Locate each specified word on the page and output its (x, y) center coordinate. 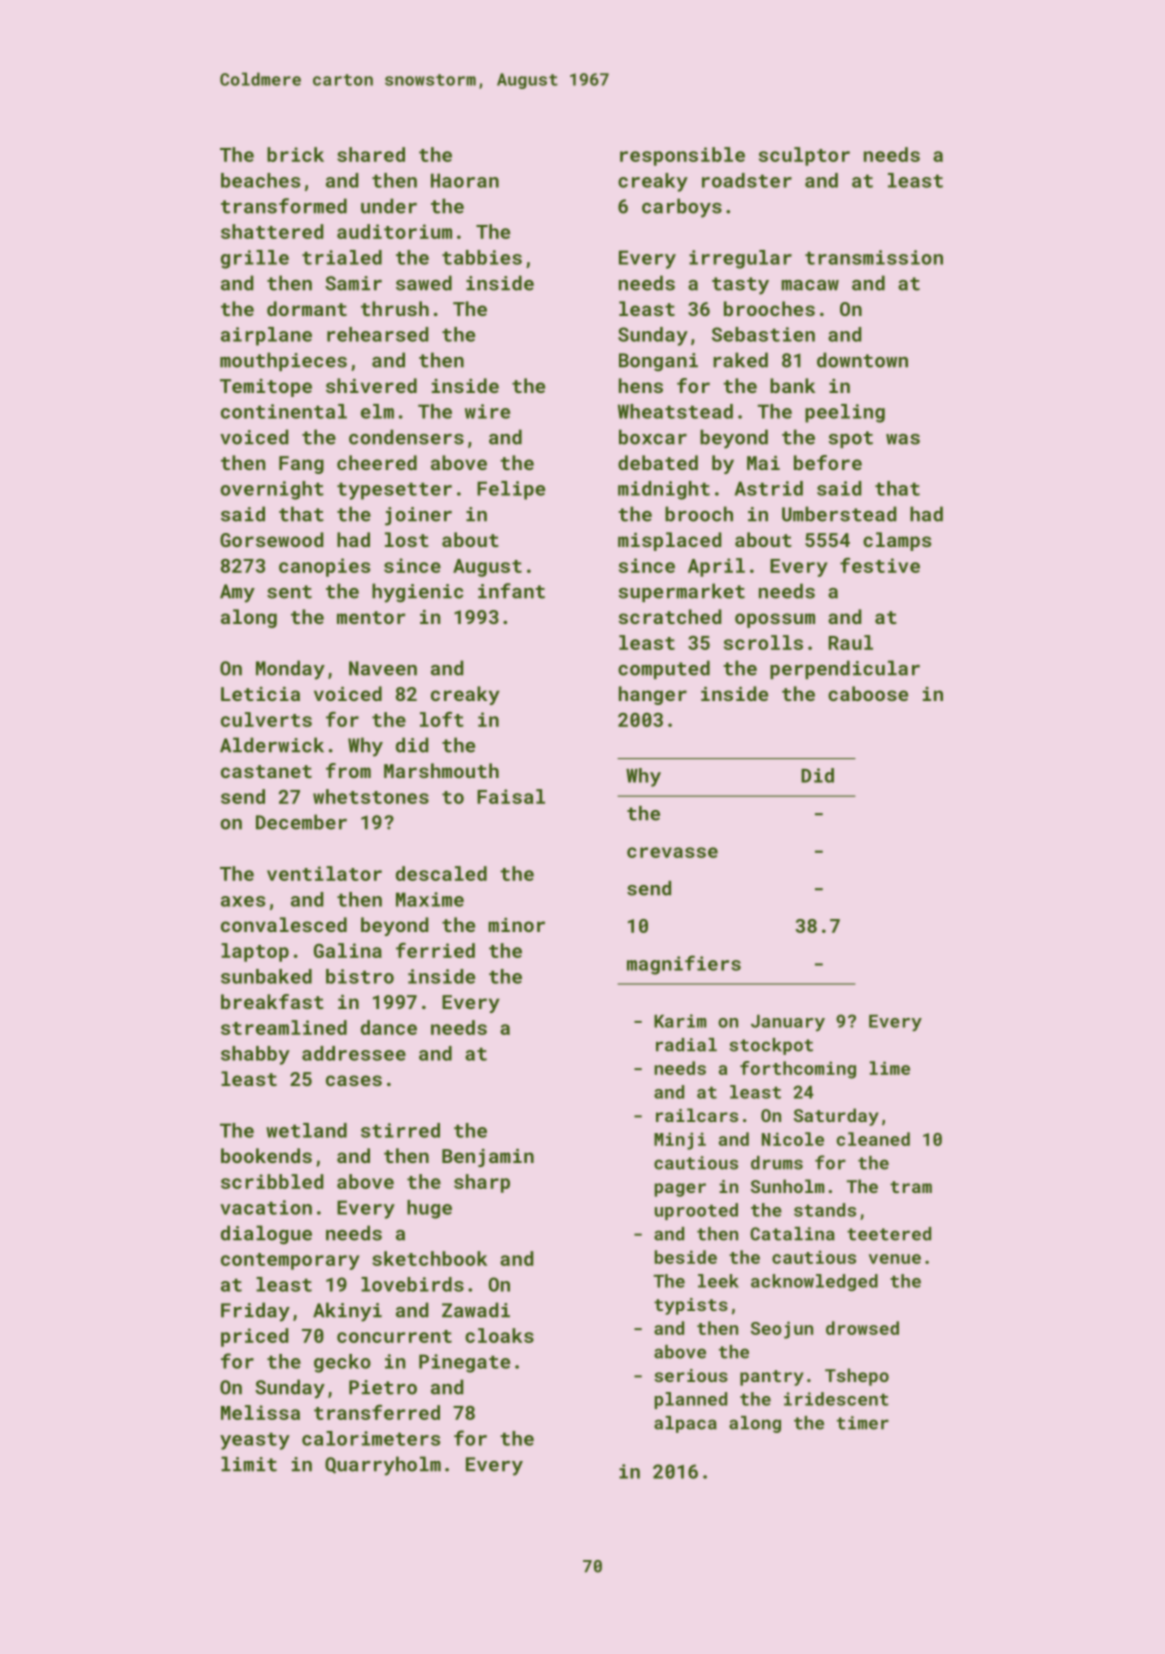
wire (487, 411)
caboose (868, 693)
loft (442, 719)
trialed (342, 257)
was (903, 439)
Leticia (260, 693)
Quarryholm (383, 1466)
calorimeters (371, 1438)
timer (863, 1423)
